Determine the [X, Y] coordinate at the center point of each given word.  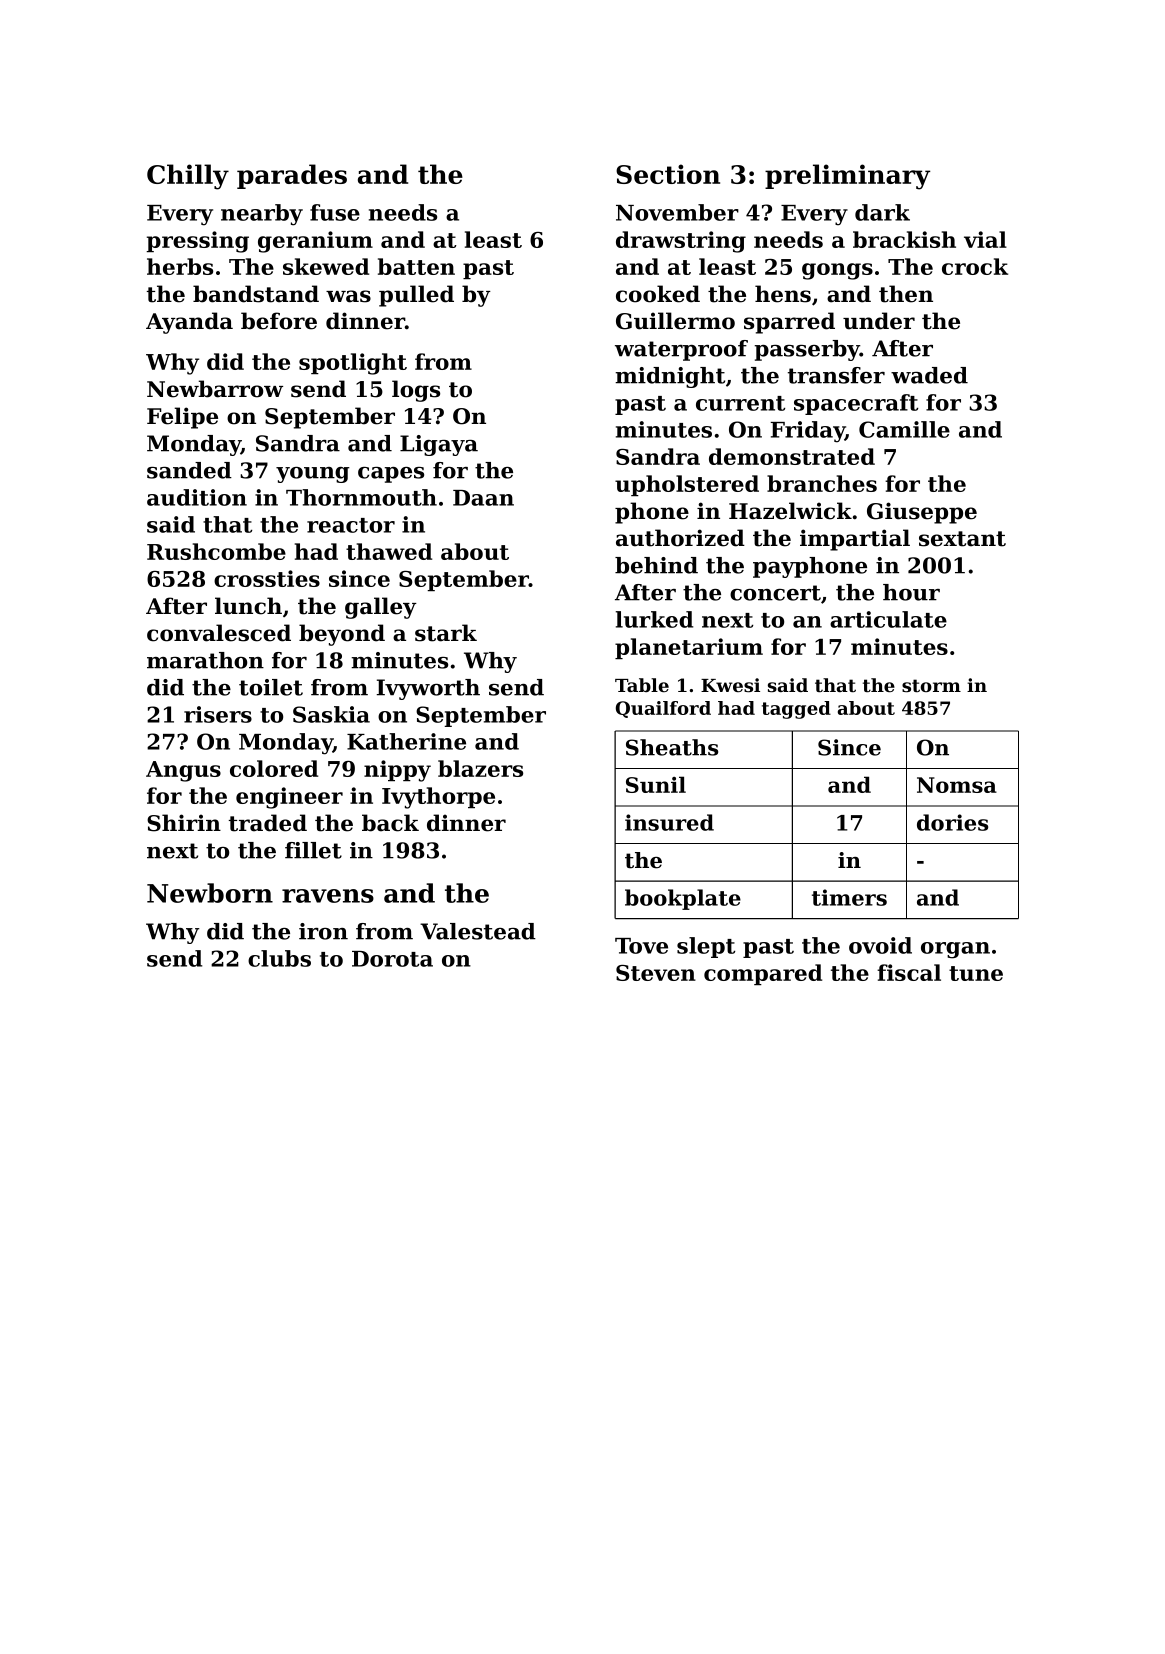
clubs [279, 958]
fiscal [909, 972]
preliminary [847, 177]
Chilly [188, 177]
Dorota [392, 959]
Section [668, 174]
